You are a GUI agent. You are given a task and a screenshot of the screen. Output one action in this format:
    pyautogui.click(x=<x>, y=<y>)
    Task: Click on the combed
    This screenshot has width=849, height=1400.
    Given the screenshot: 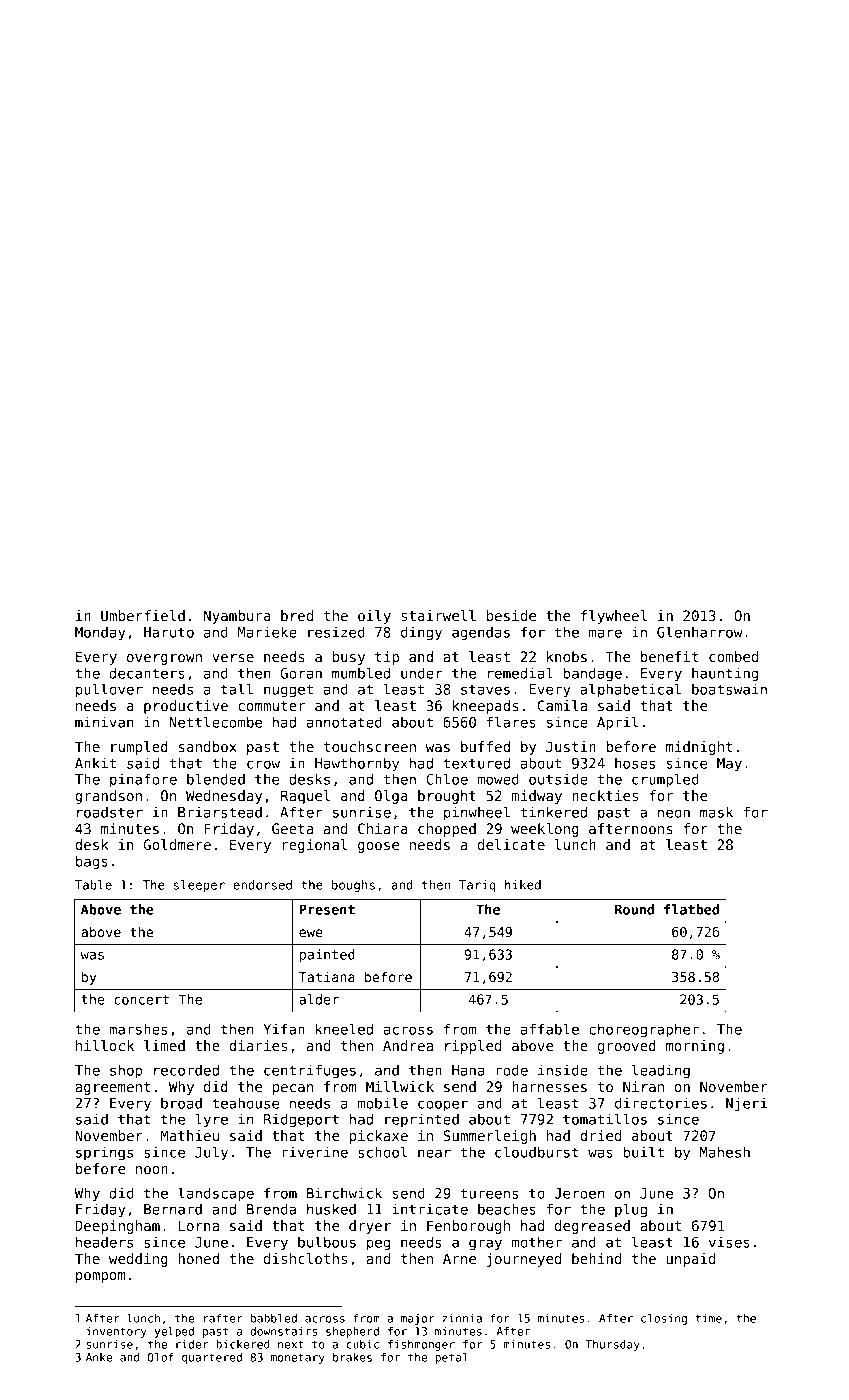 What is the action you would take?
    pyautogui.click(x=733, y=656)
